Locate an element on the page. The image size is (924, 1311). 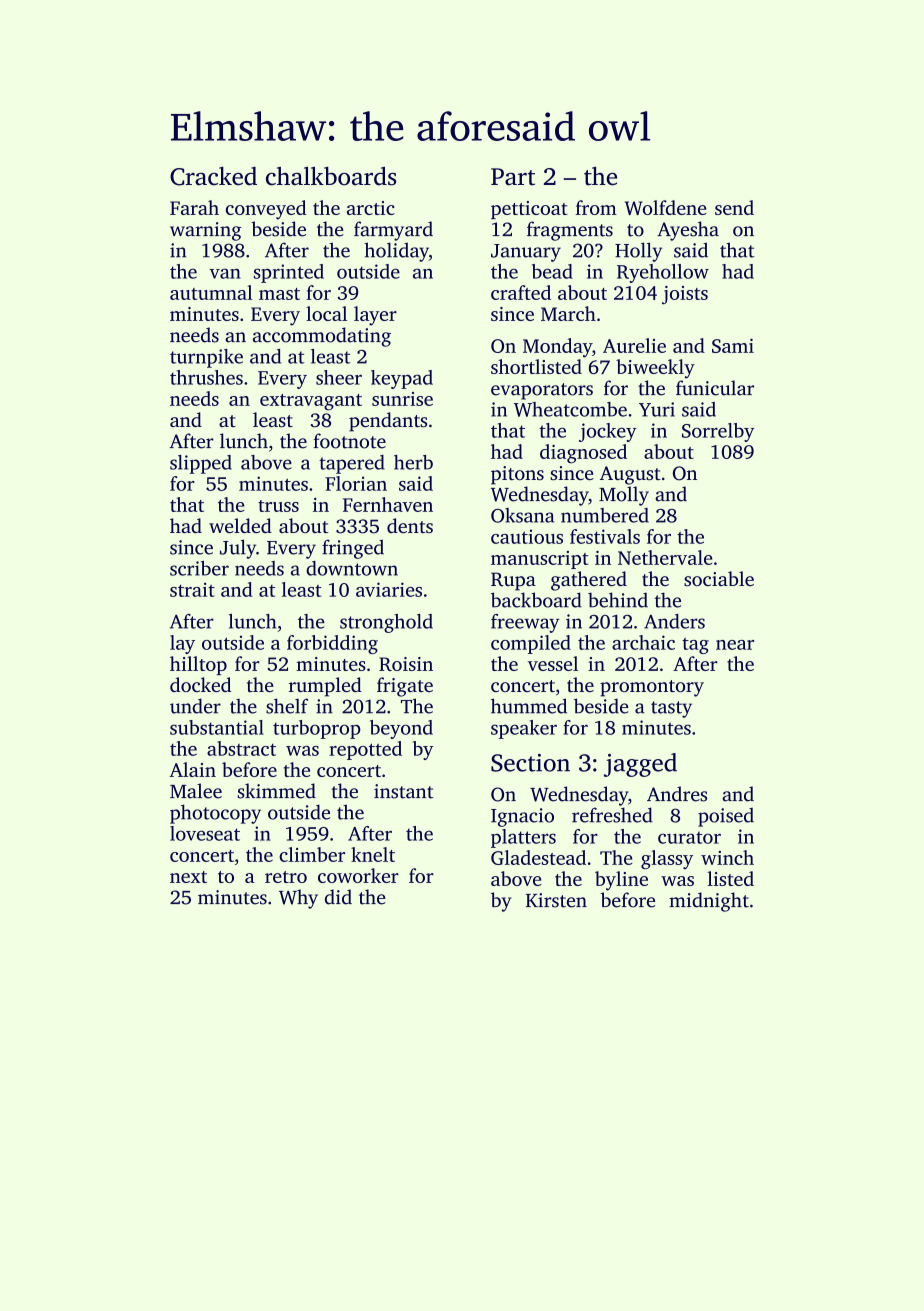
tag is located at coordinates (695, 646).
